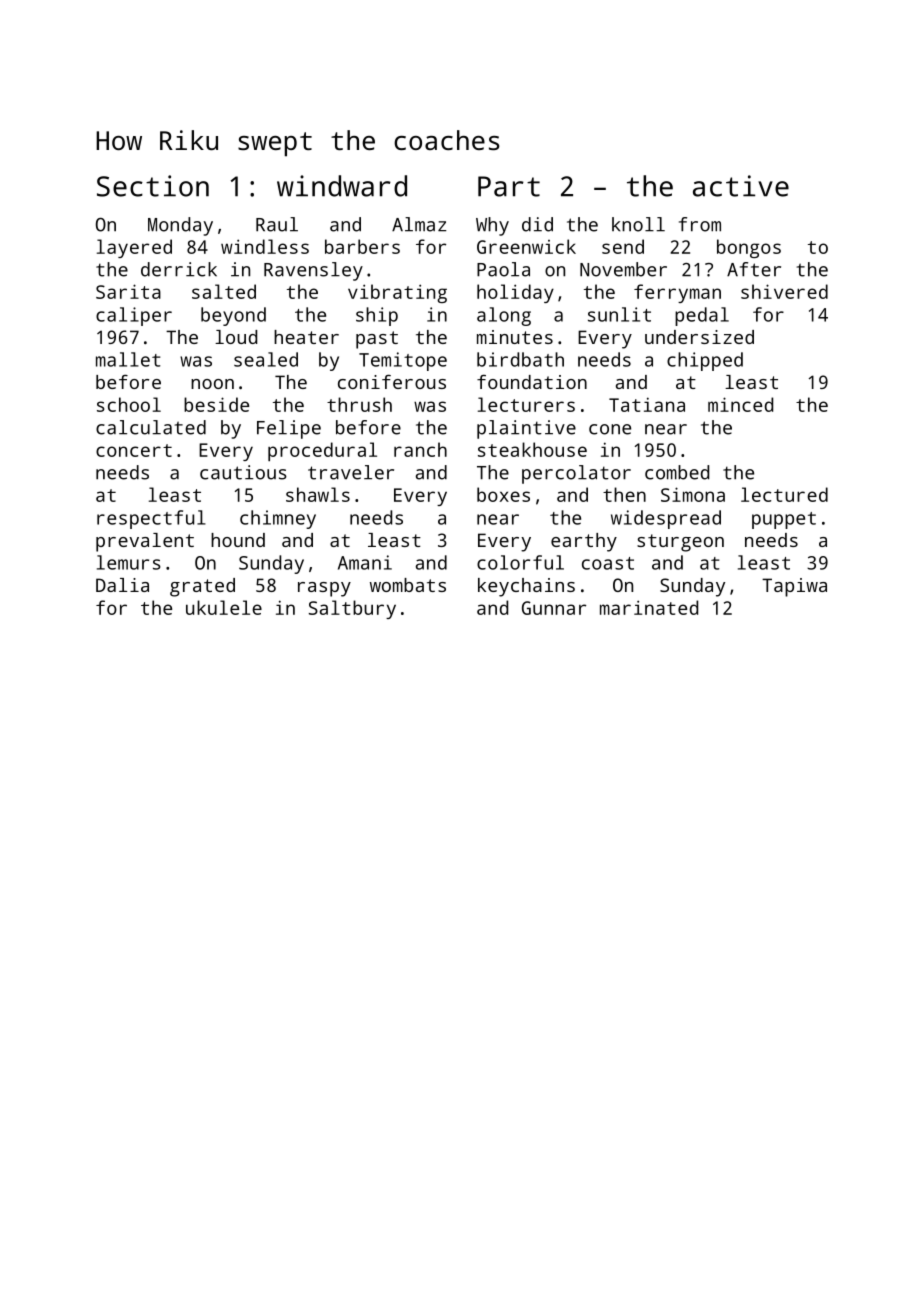  I want to click on layered, so click(134, 248).
